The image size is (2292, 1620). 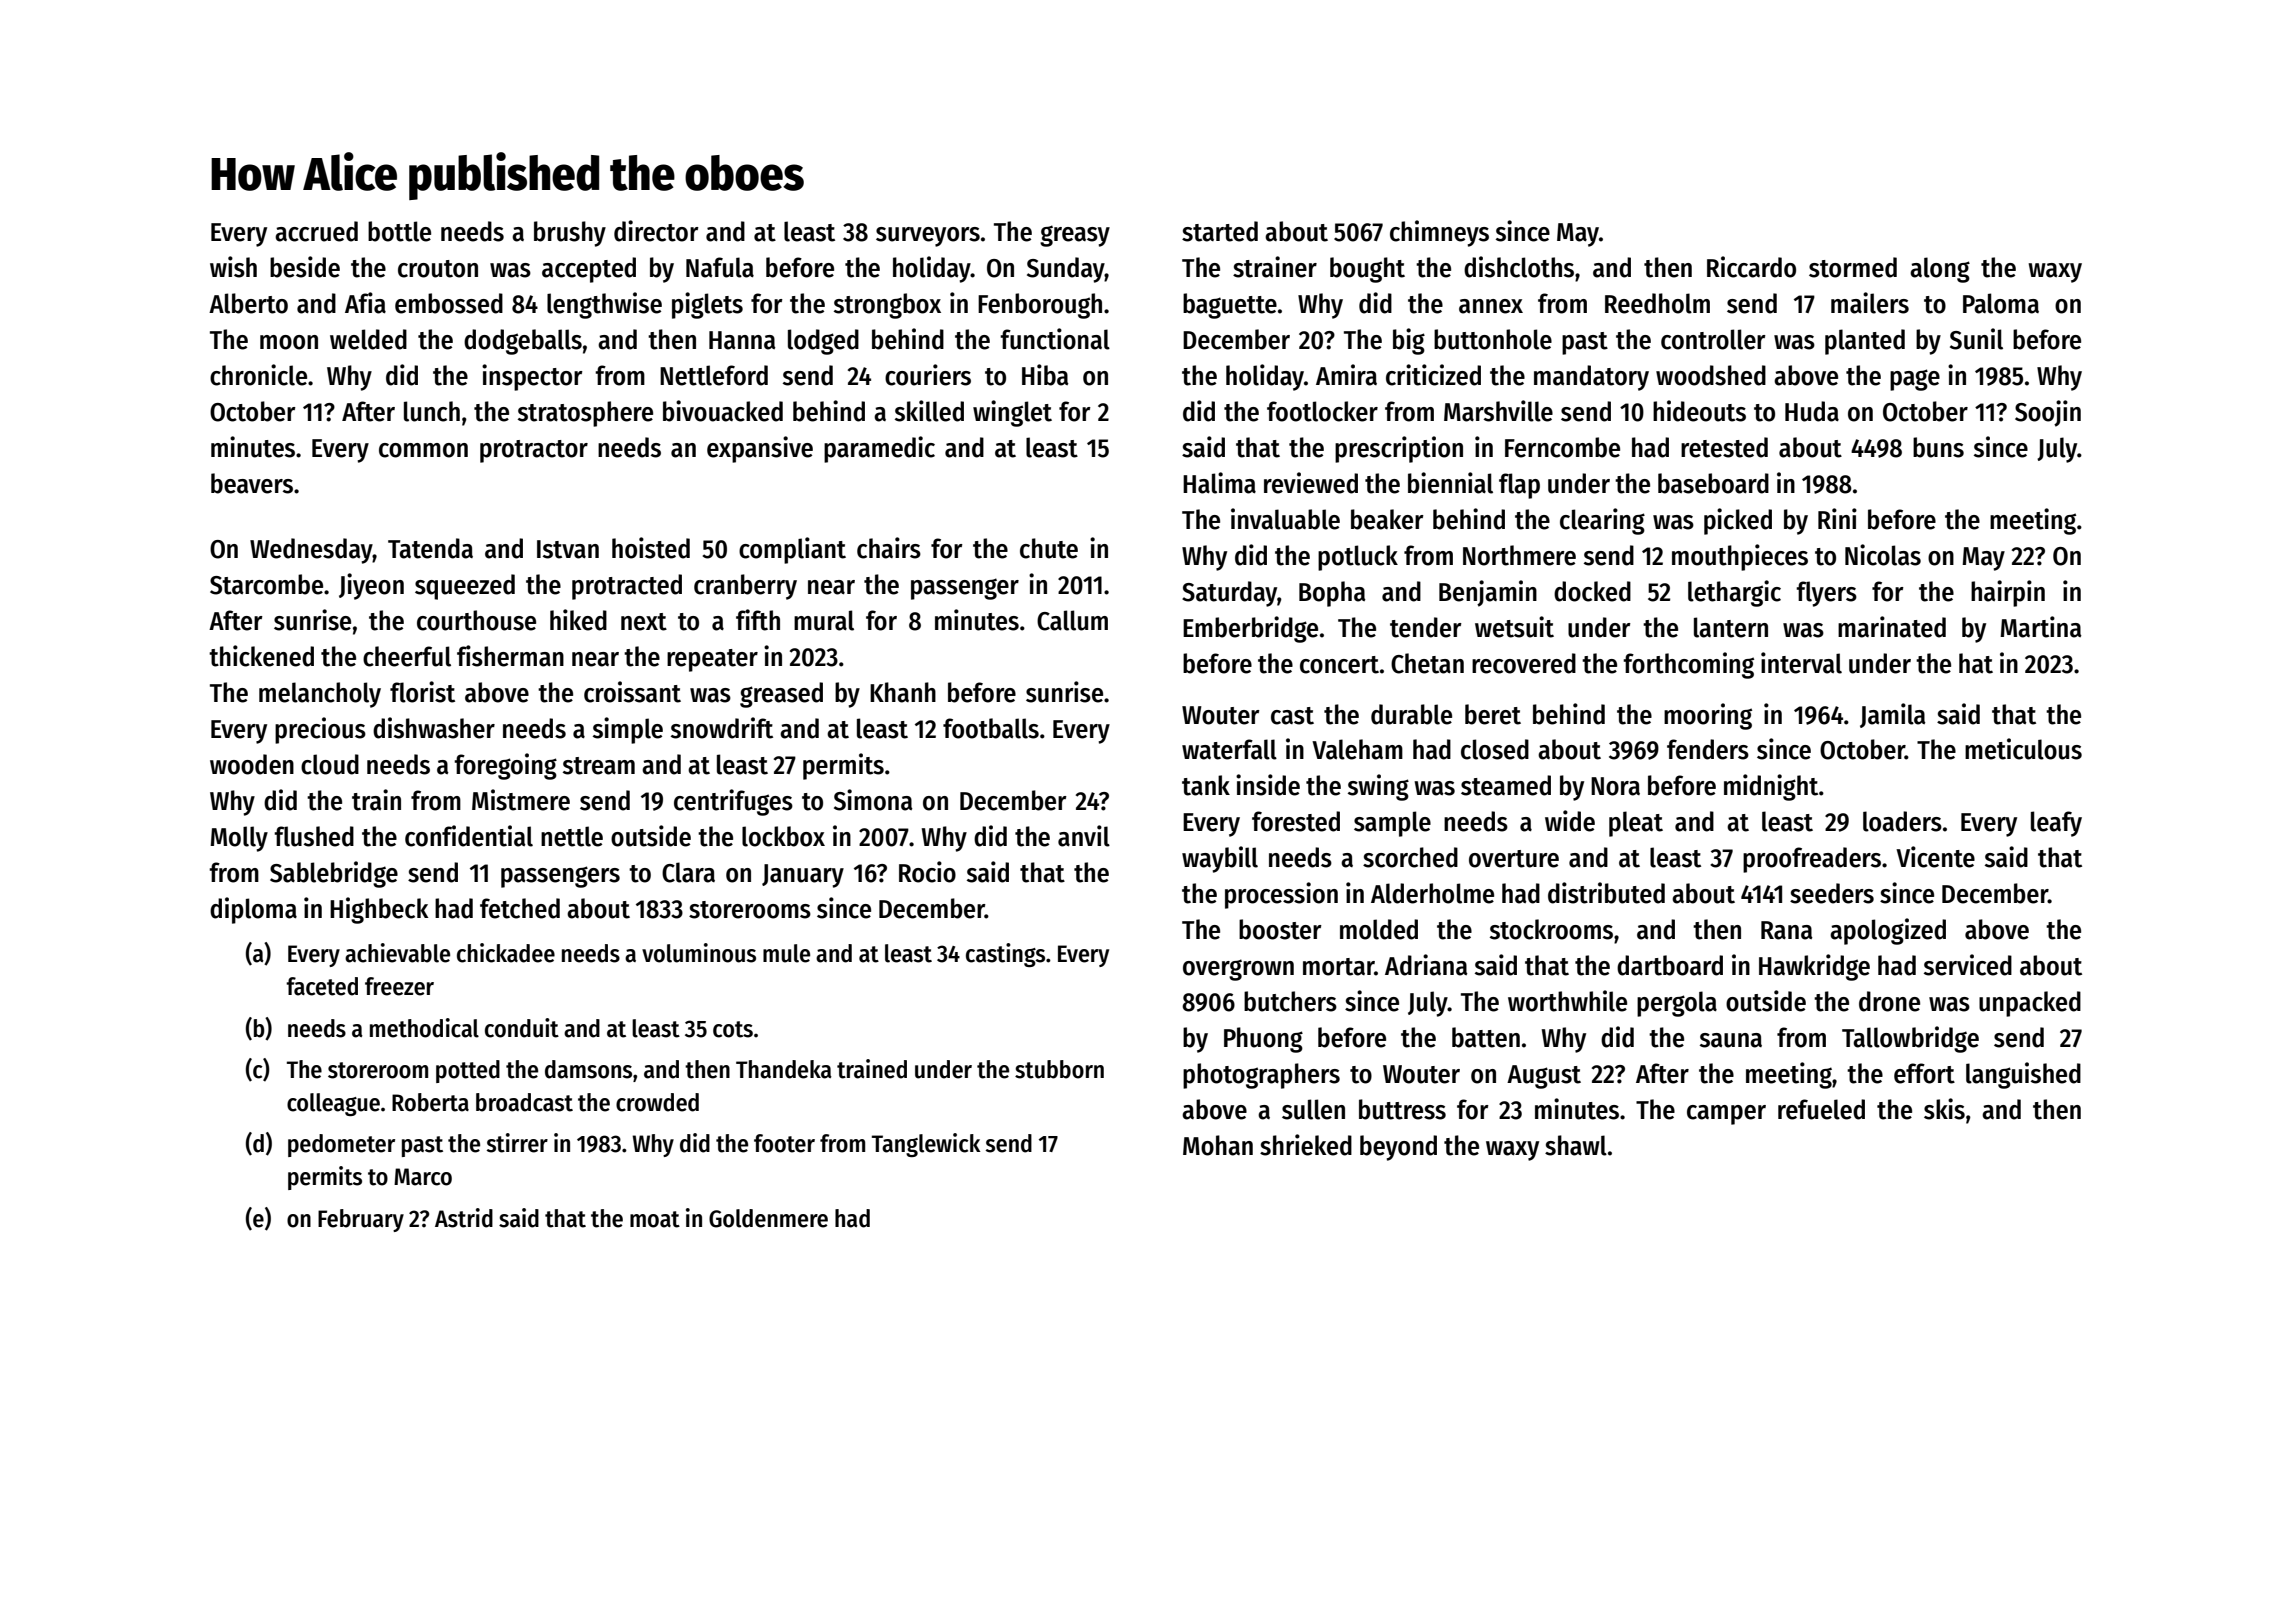 I want to click on buns, so click(x=1938, y=447).
